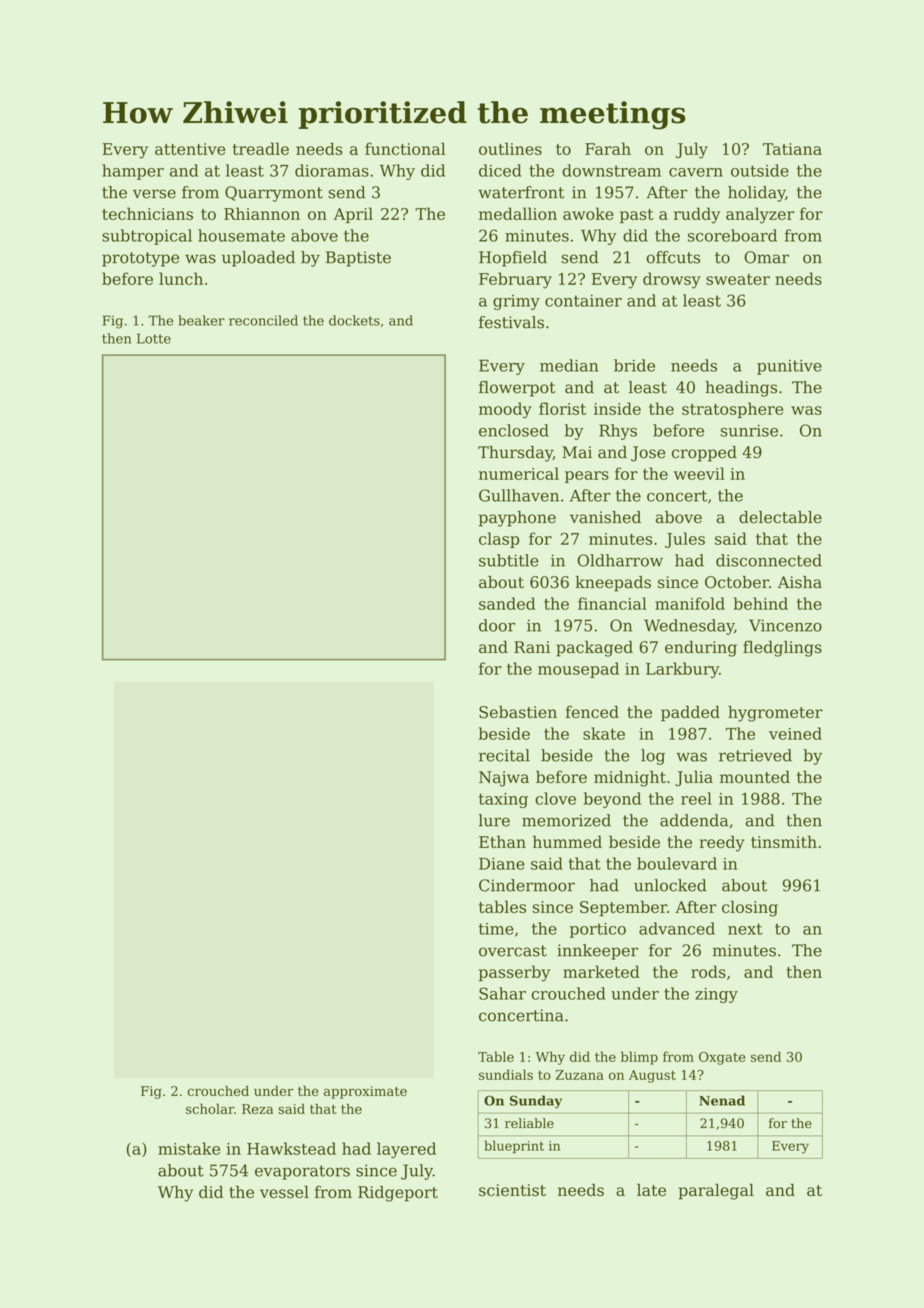  Describe the element at coordinates (354, 320) in the page. I see `dockets` at that location.
